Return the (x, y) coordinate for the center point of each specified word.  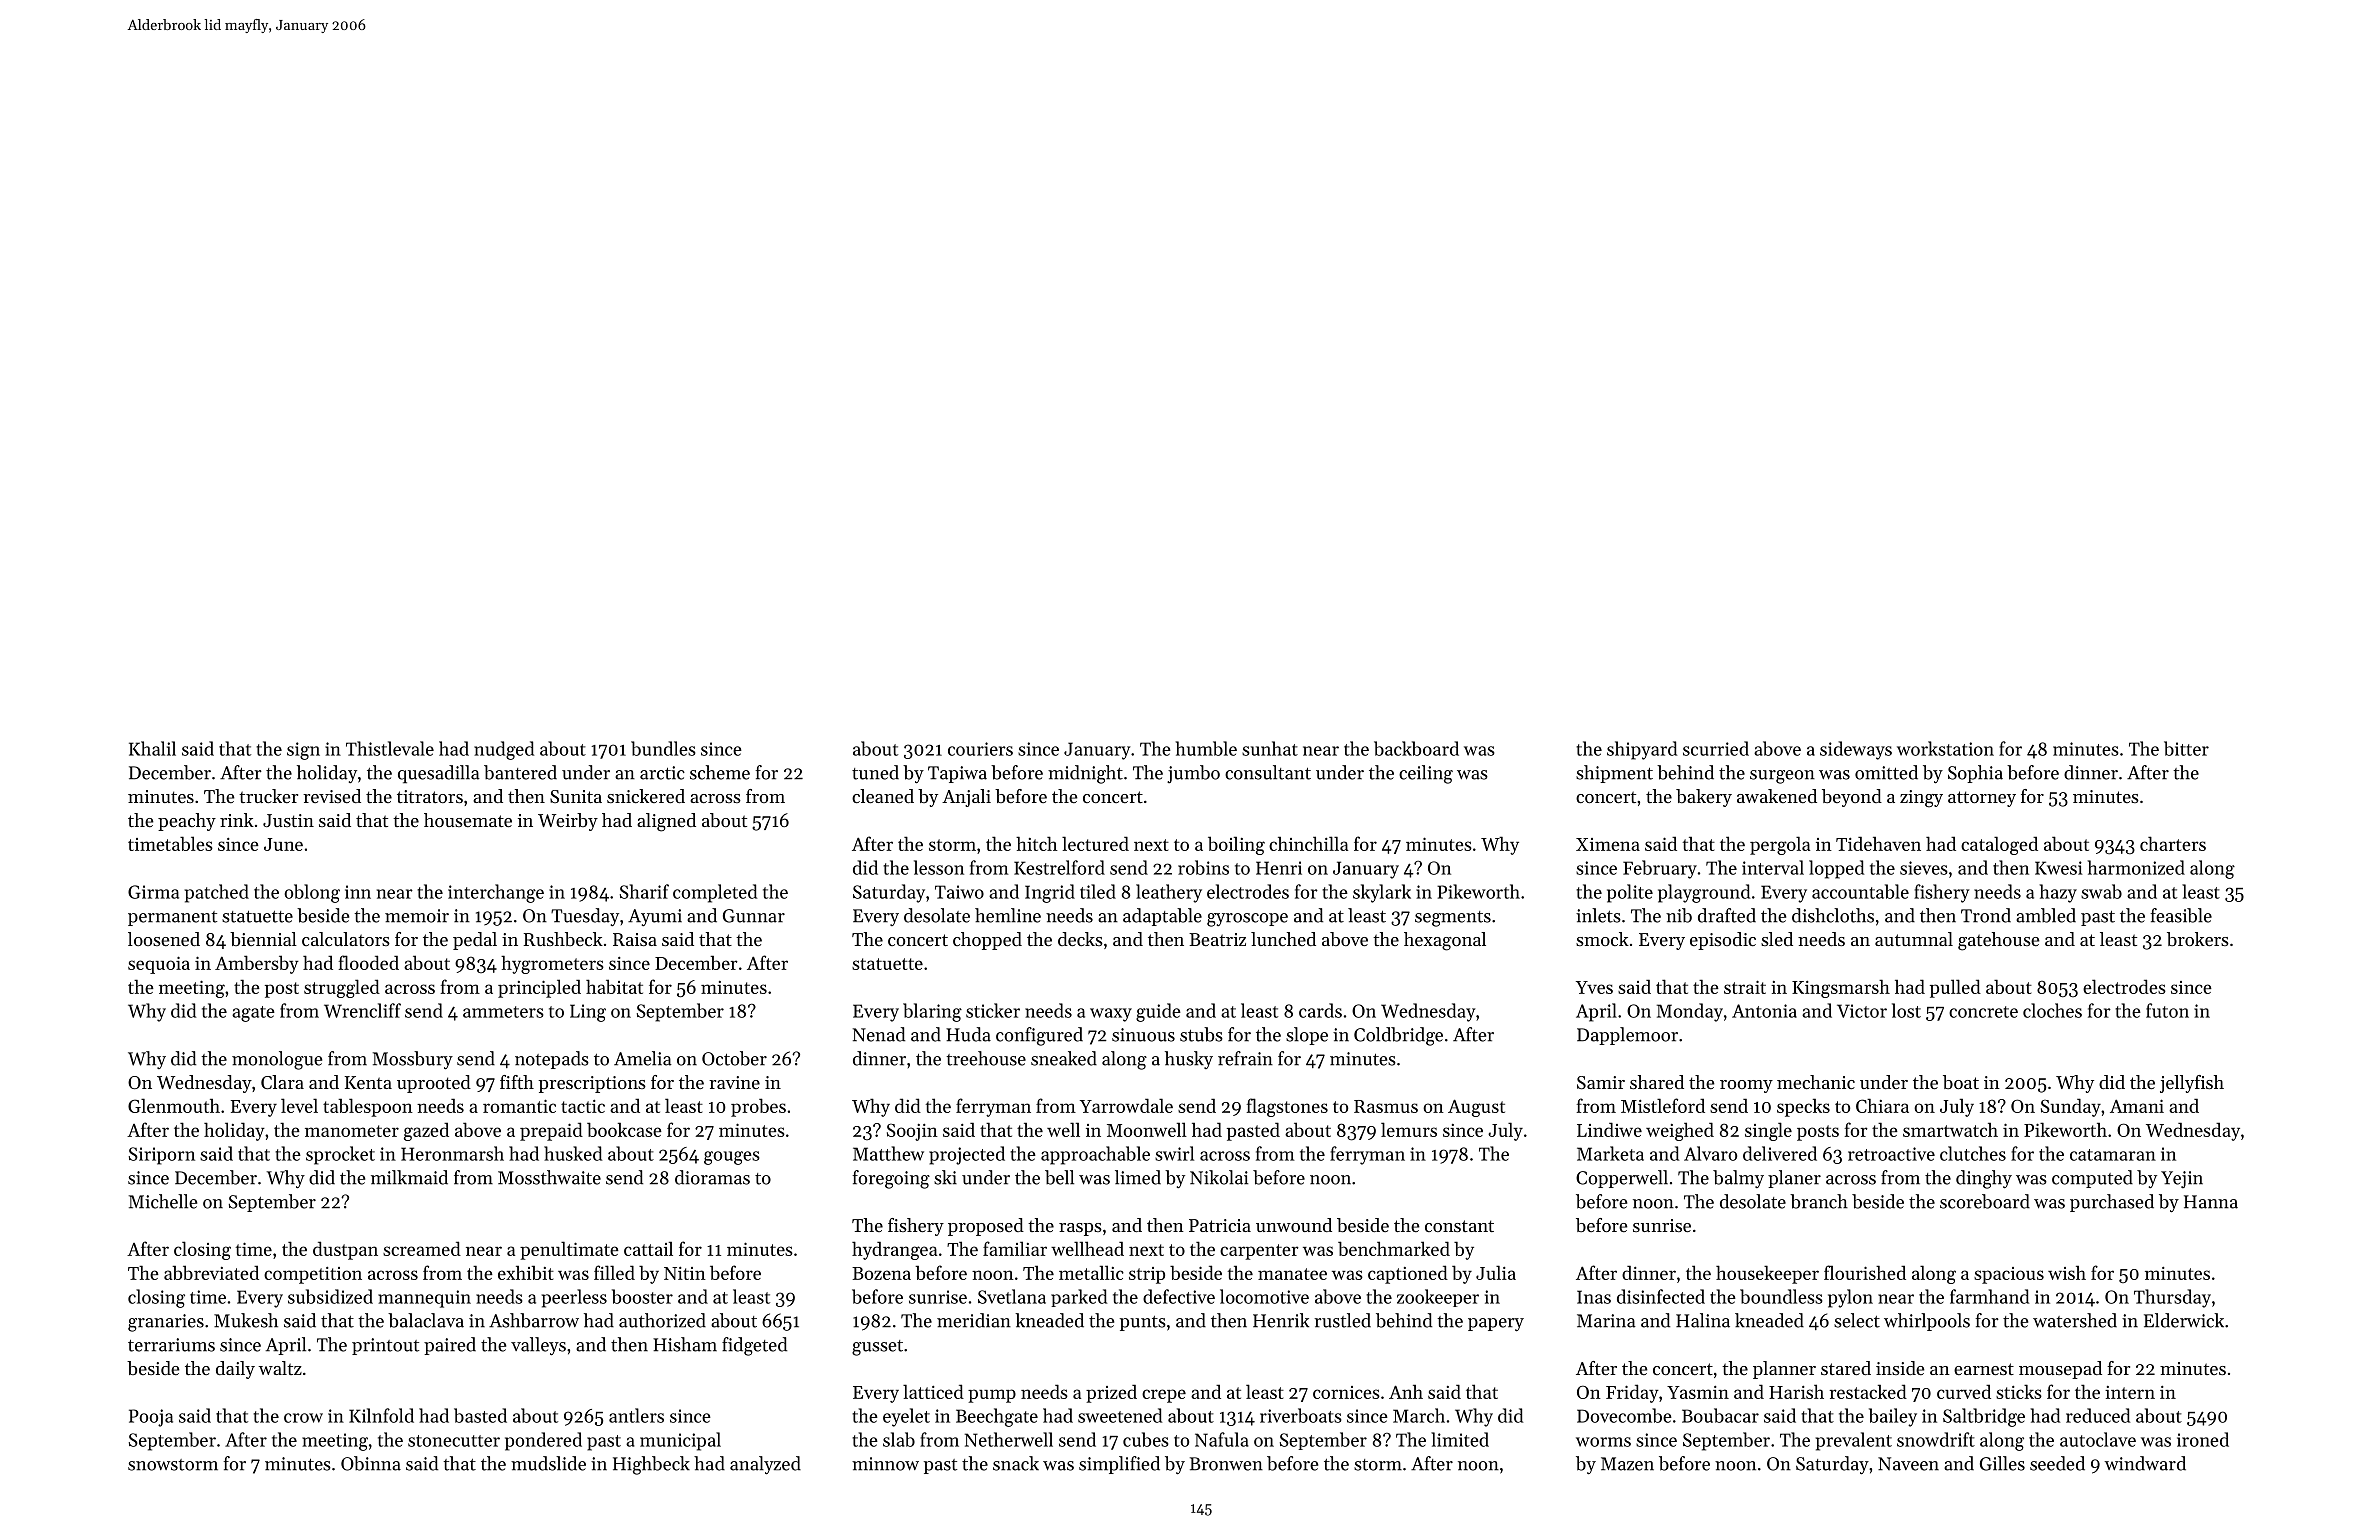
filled (614, 1272)
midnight (1085, 774)
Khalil (152, 748)
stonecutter (454, 1441)
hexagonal (1445, 941)
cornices (1346, 1392)
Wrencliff (362, 1010)
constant (1459, 1226)
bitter (2186, 748)
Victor (1862, 1011)
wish (2067, 1272)
